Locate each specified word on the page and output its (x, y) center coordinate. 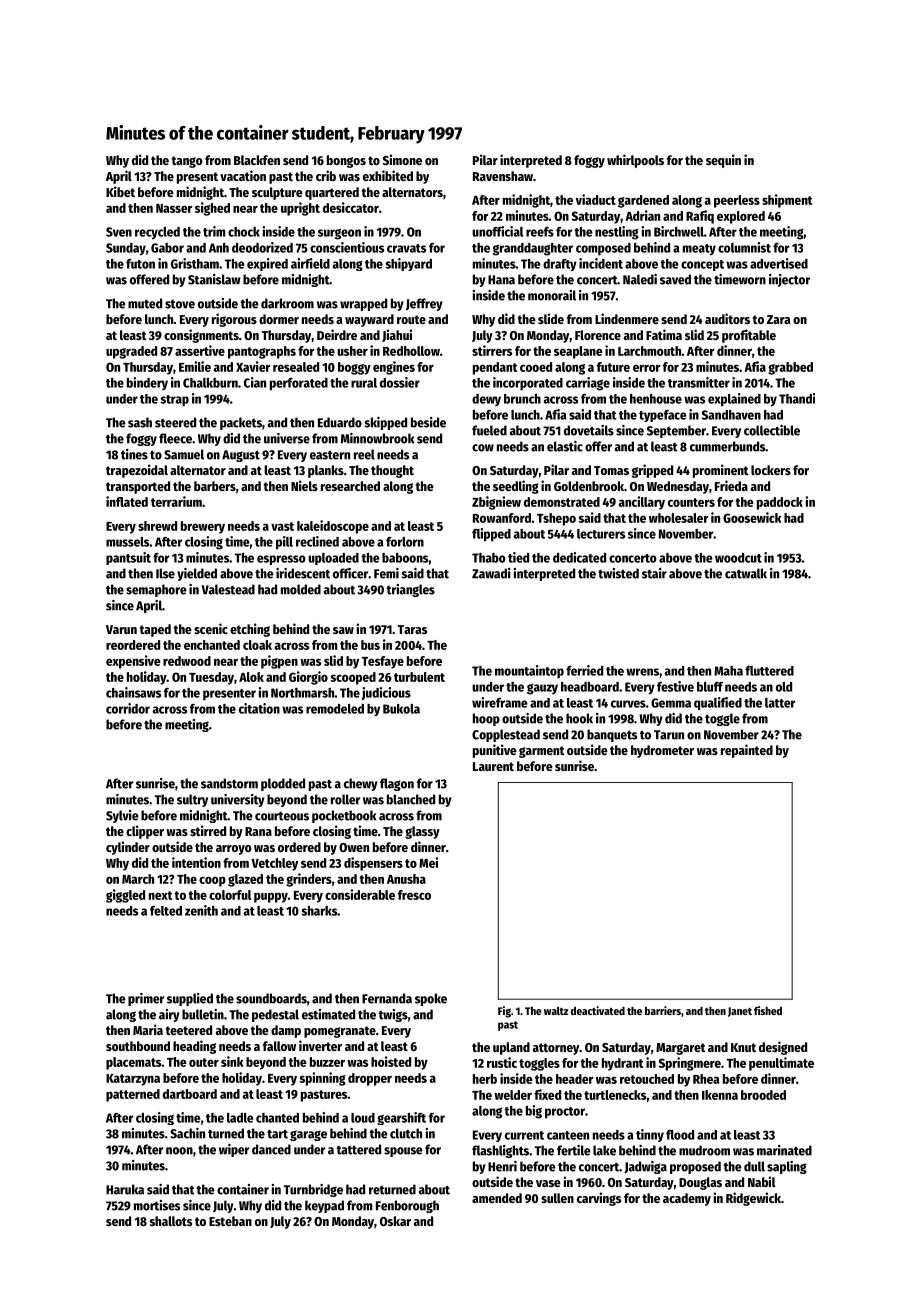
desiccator (351, 207)
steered (175, 422)
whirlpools (635, 161)
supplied (190, 999)
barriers (663, 1010)
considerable (360, 894)
